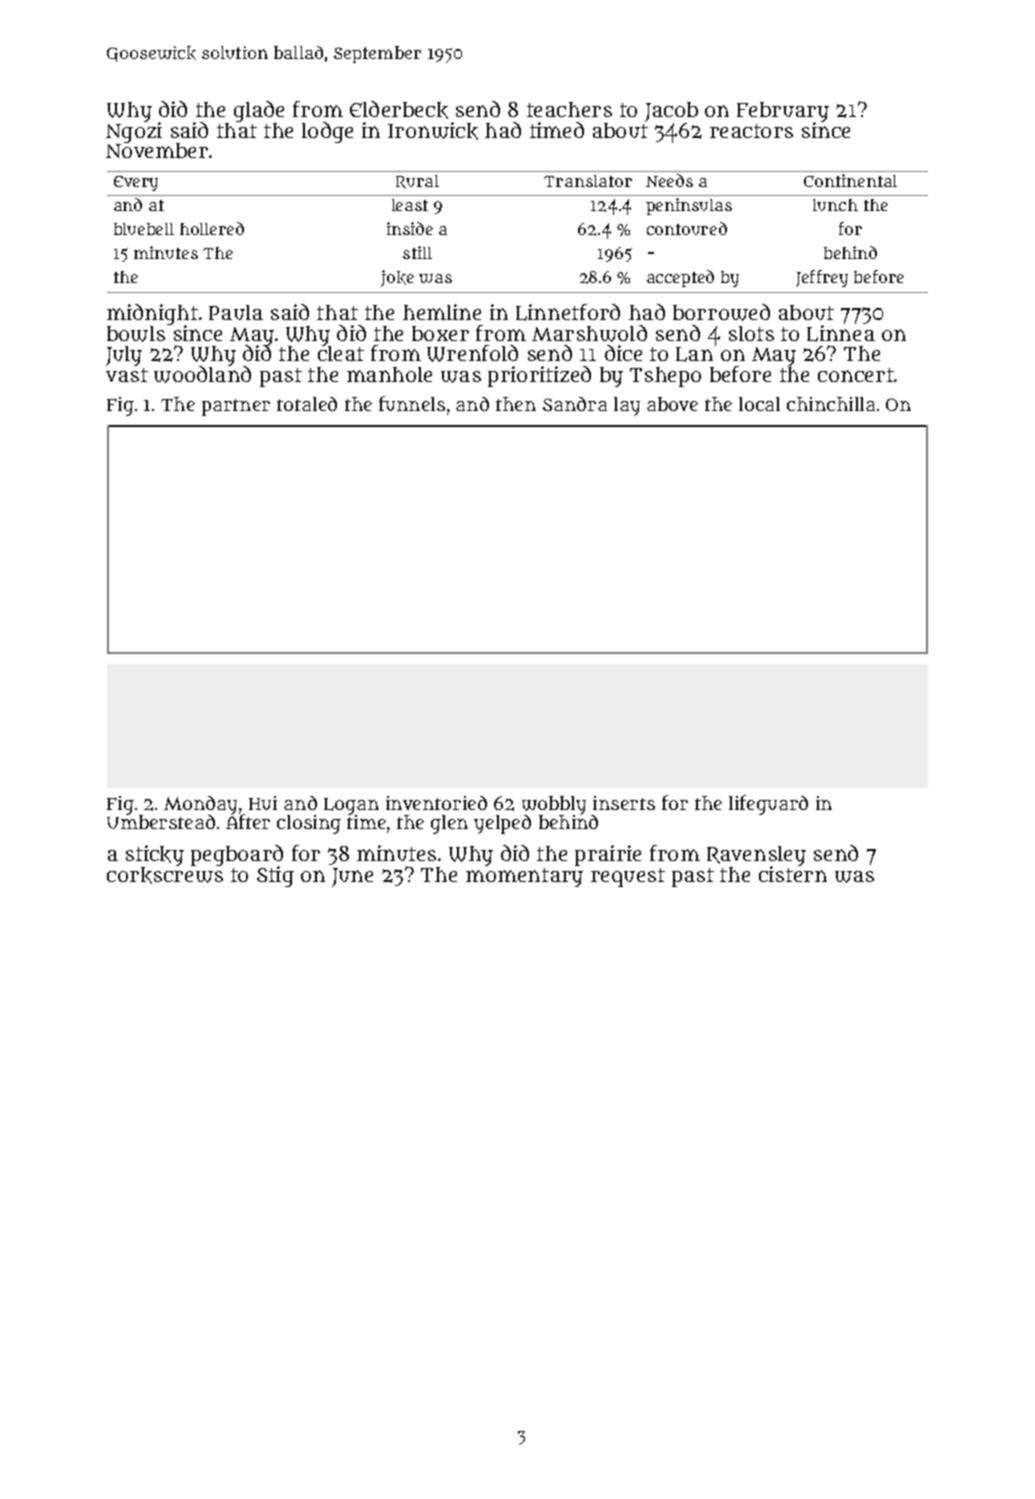  What do you see at coordinates (822, 278) in the screenshot?
I see `Jeffrey` at bounding box center [822, 278].
